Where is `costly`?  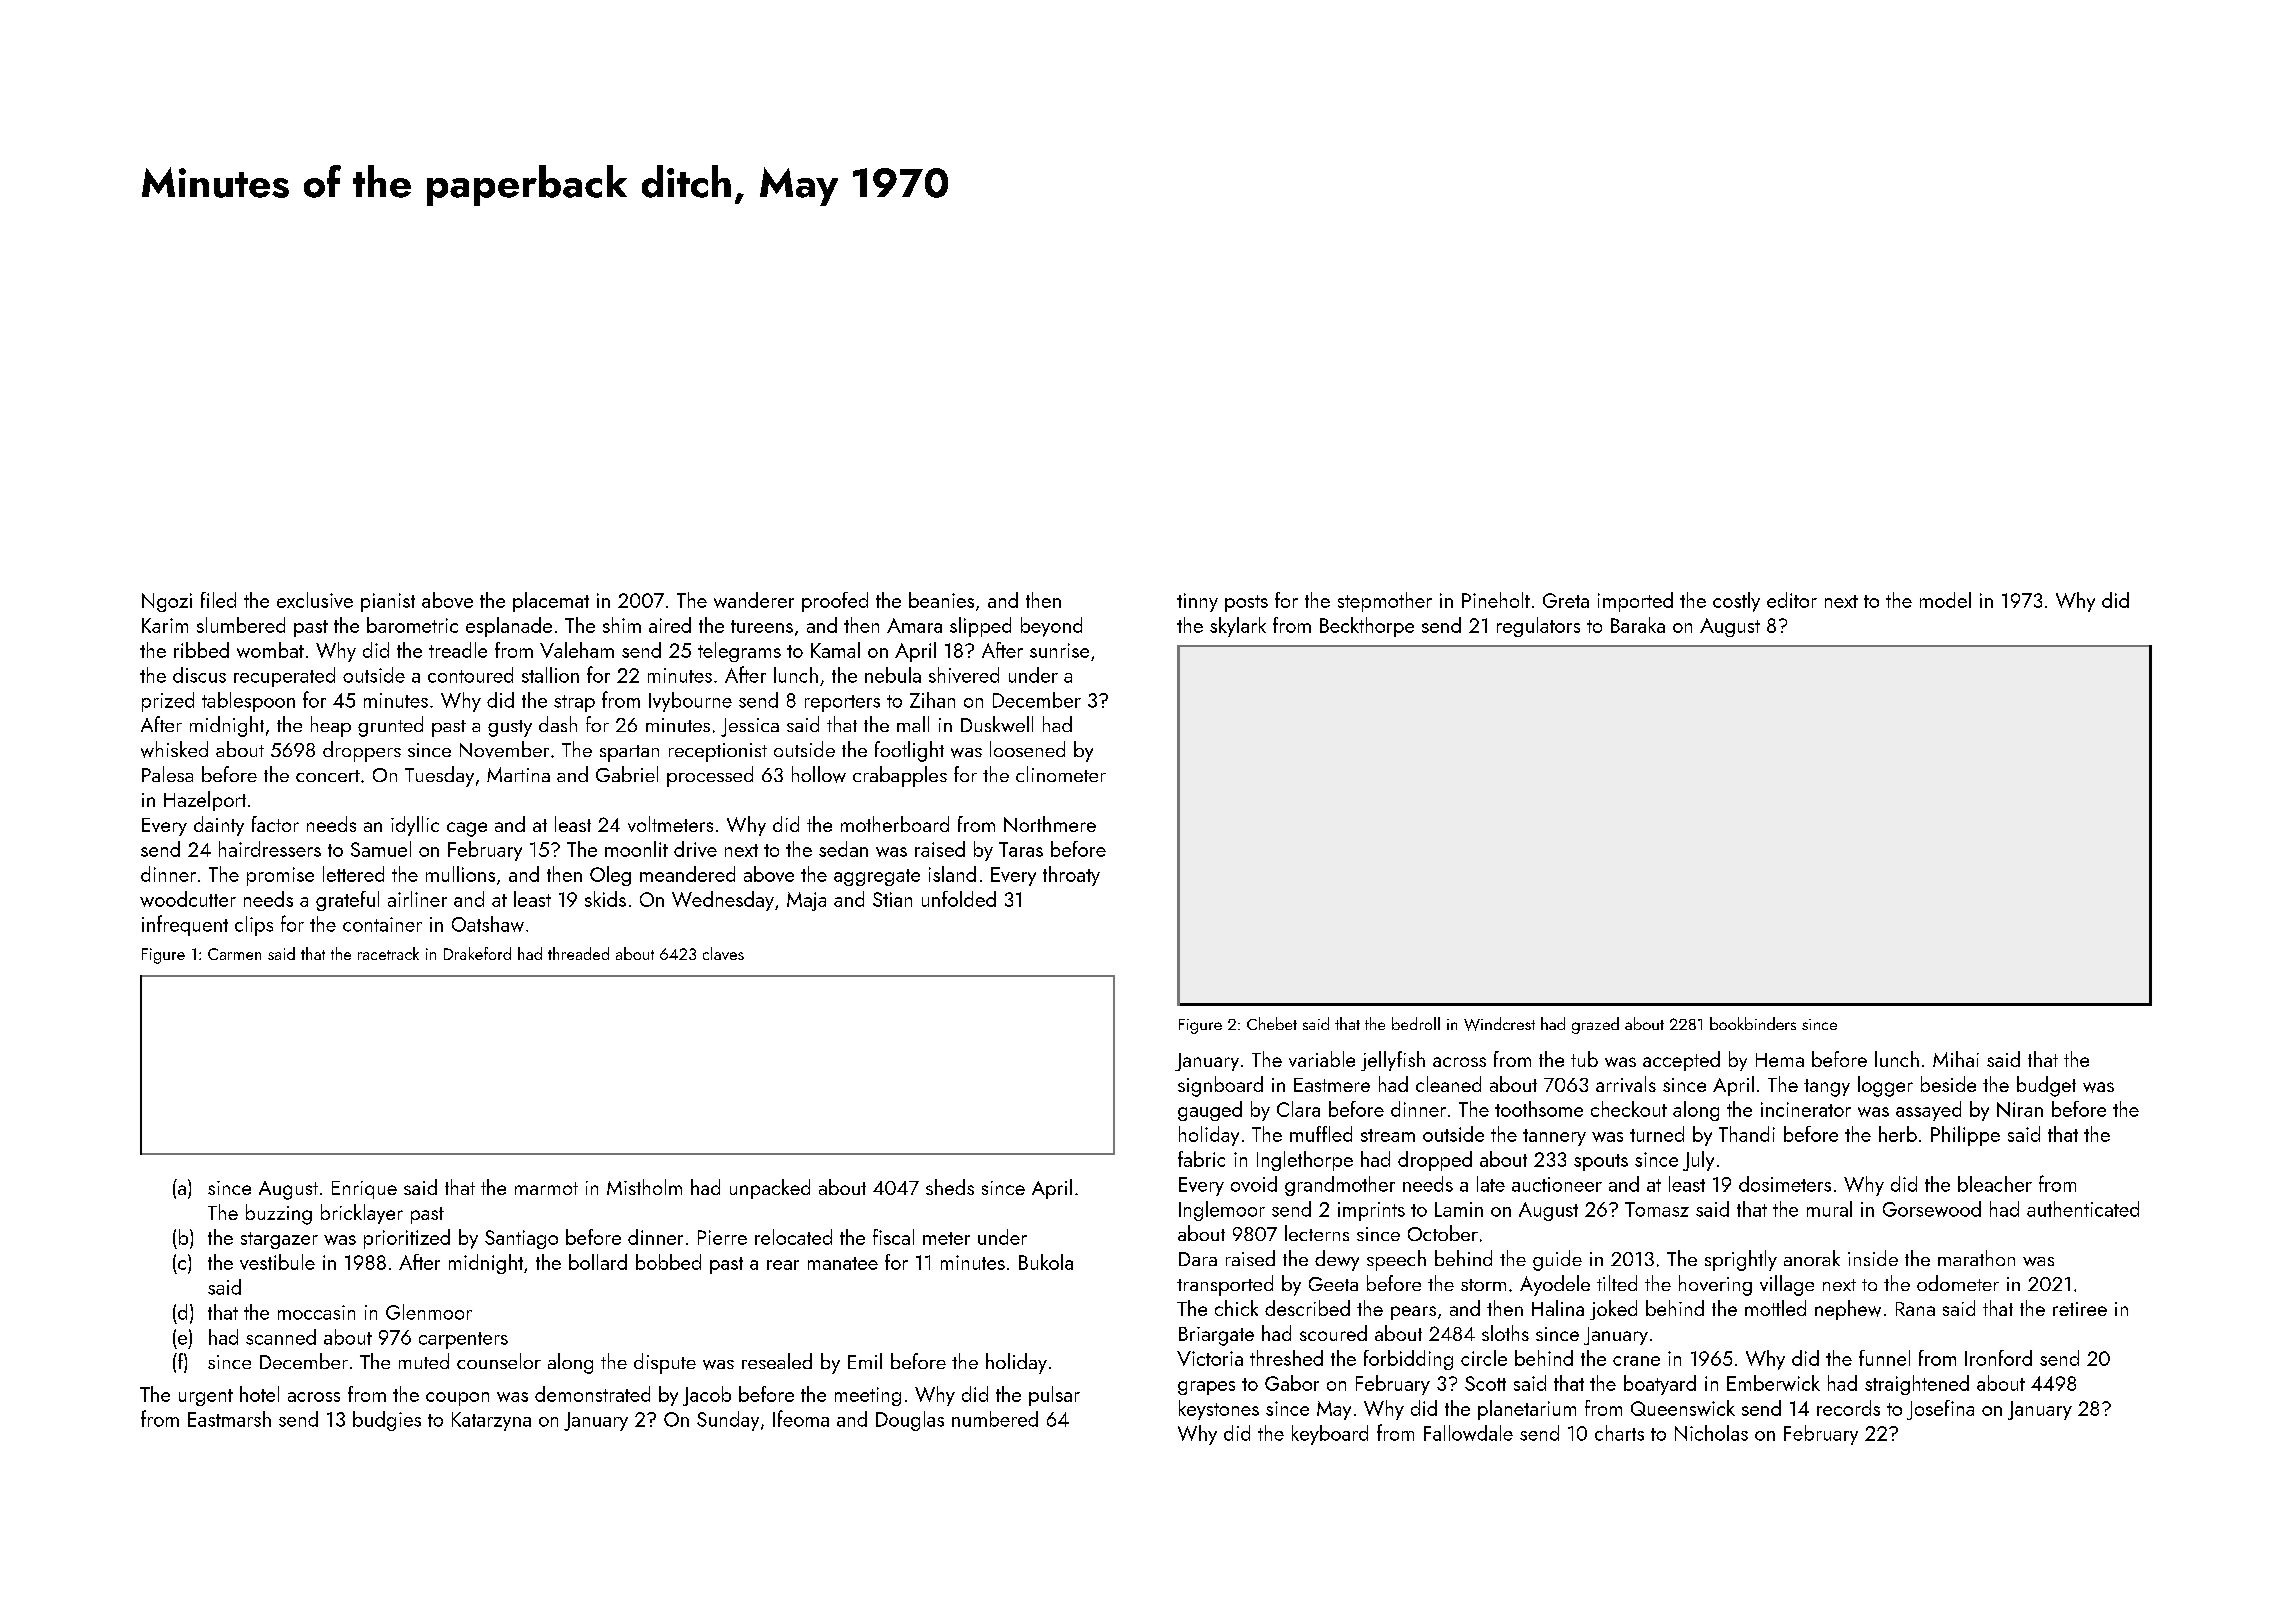 costly is located at coordinates (1736, 602).
